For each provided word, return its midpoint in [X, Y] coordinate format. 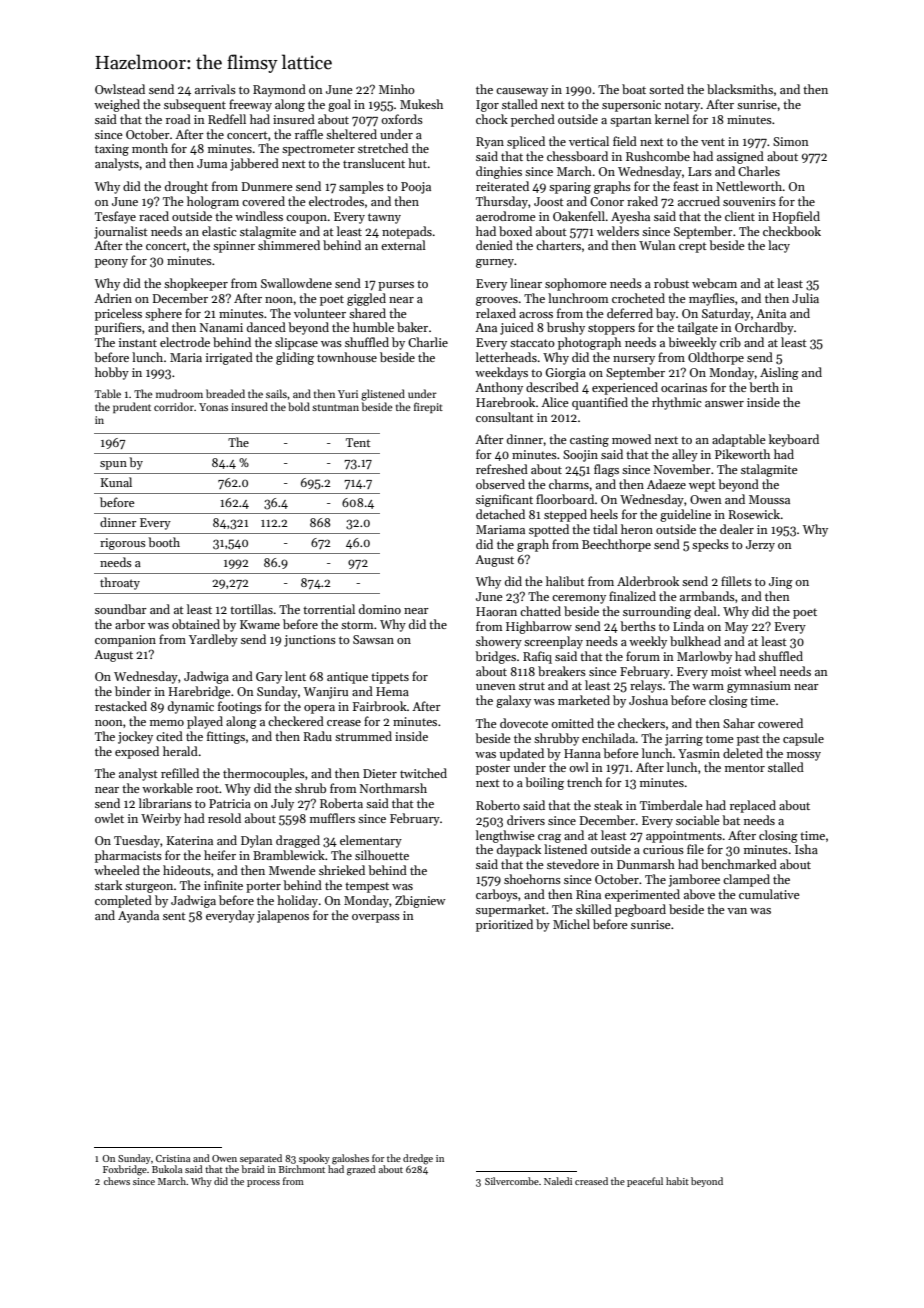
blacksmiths [740, 89]
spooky [314, 1159]
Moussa [769, 499]
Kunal [116, 482]
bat [731, 820]
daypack [519, 850]
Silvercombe [512, 1181]
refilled [180, 773]
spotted [549, 530]
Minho [397, 89]
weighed [117, 105]
